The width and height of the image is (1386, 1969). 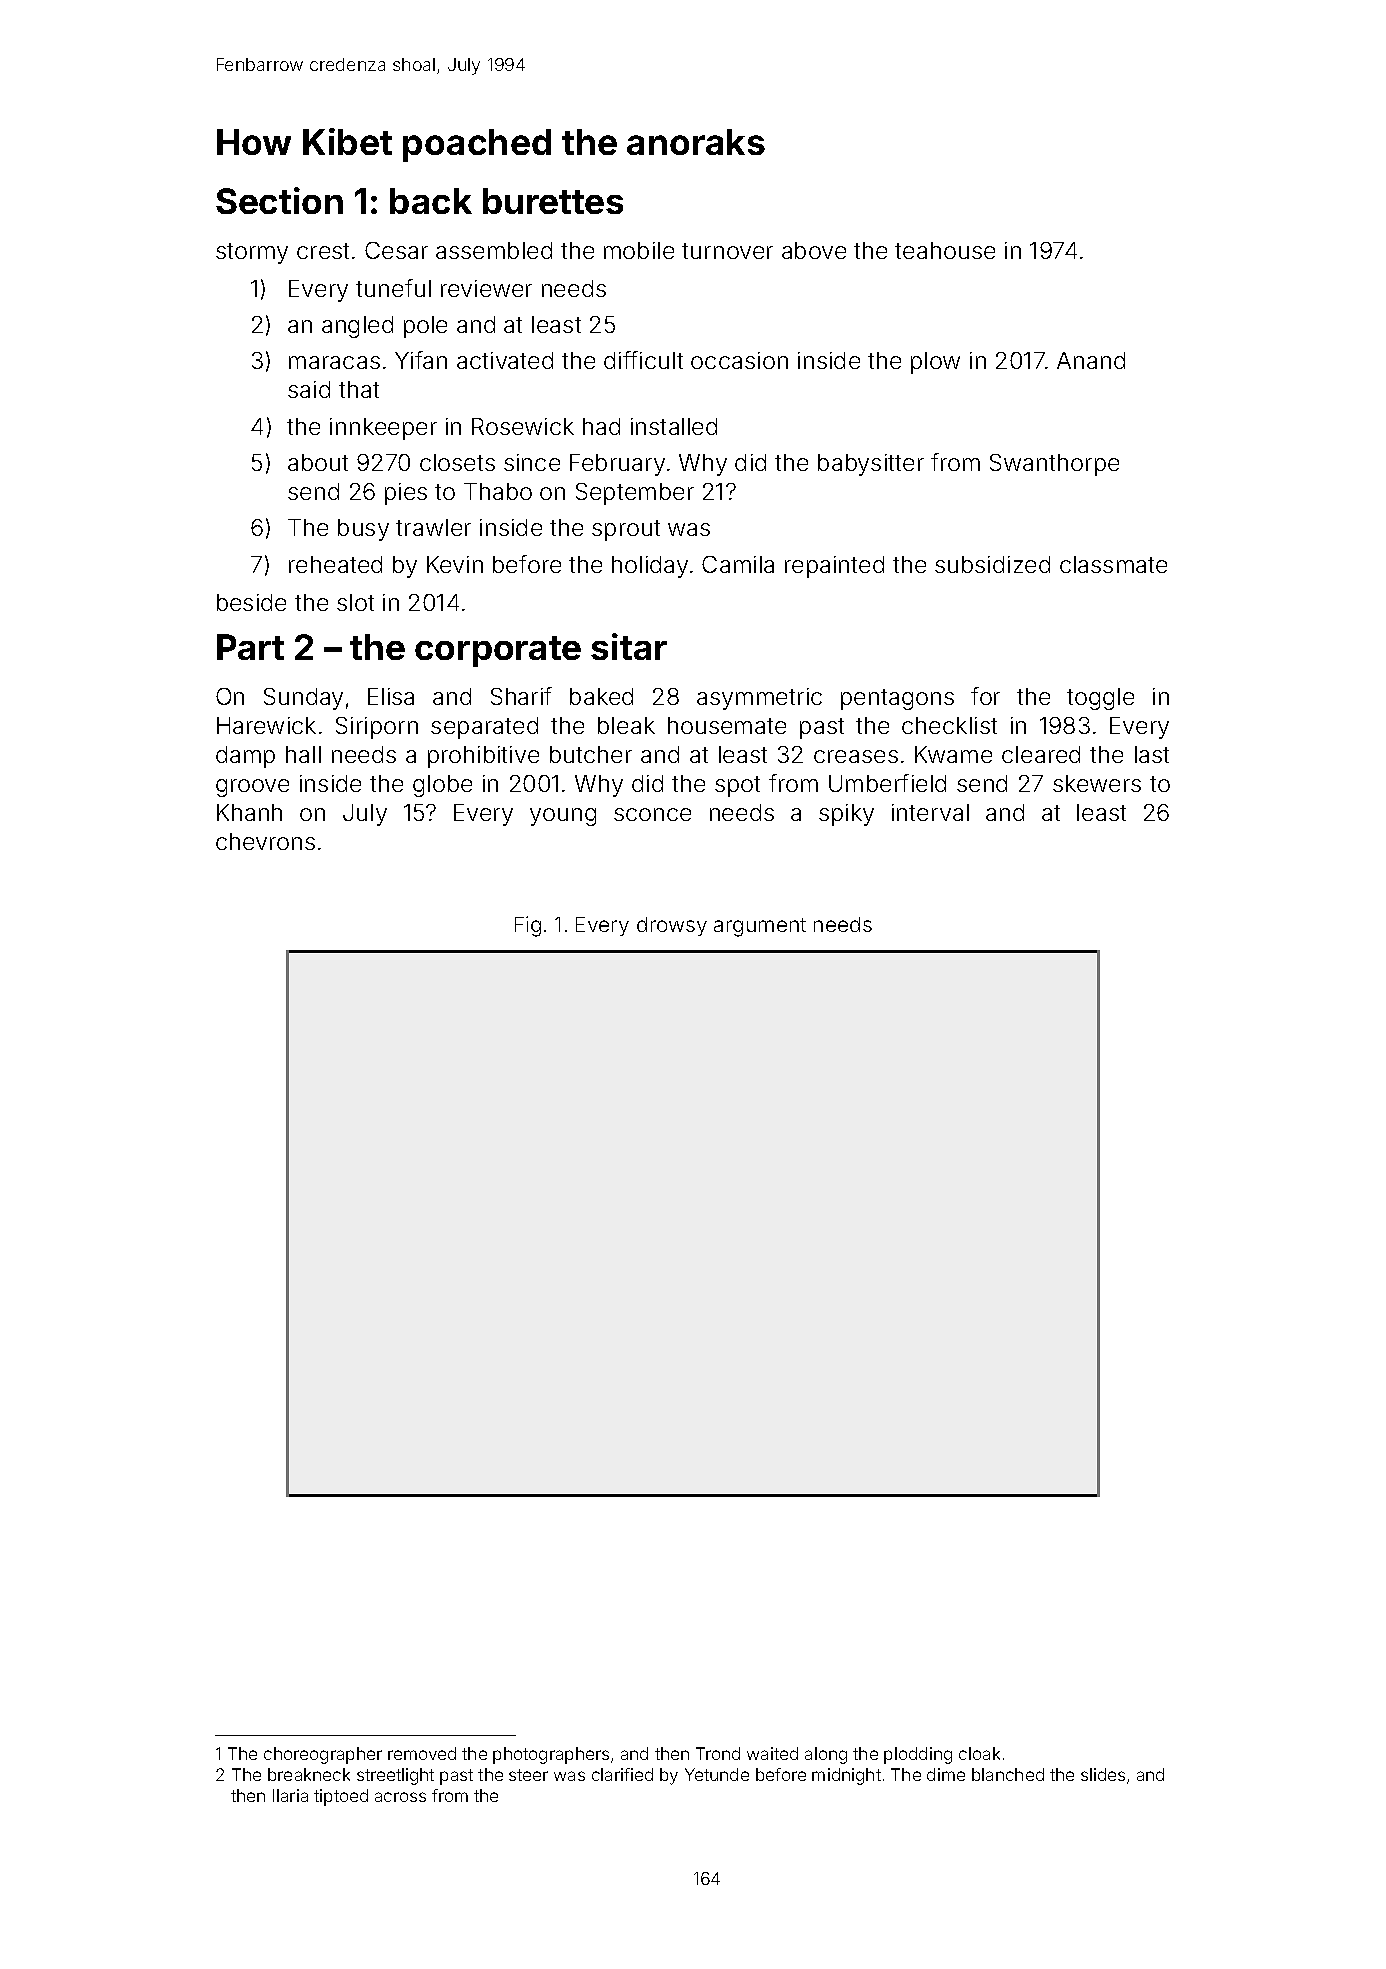 What do you see at coordinates (431, 201) in the image?
I see `back` at bounding box center [431, 201].
